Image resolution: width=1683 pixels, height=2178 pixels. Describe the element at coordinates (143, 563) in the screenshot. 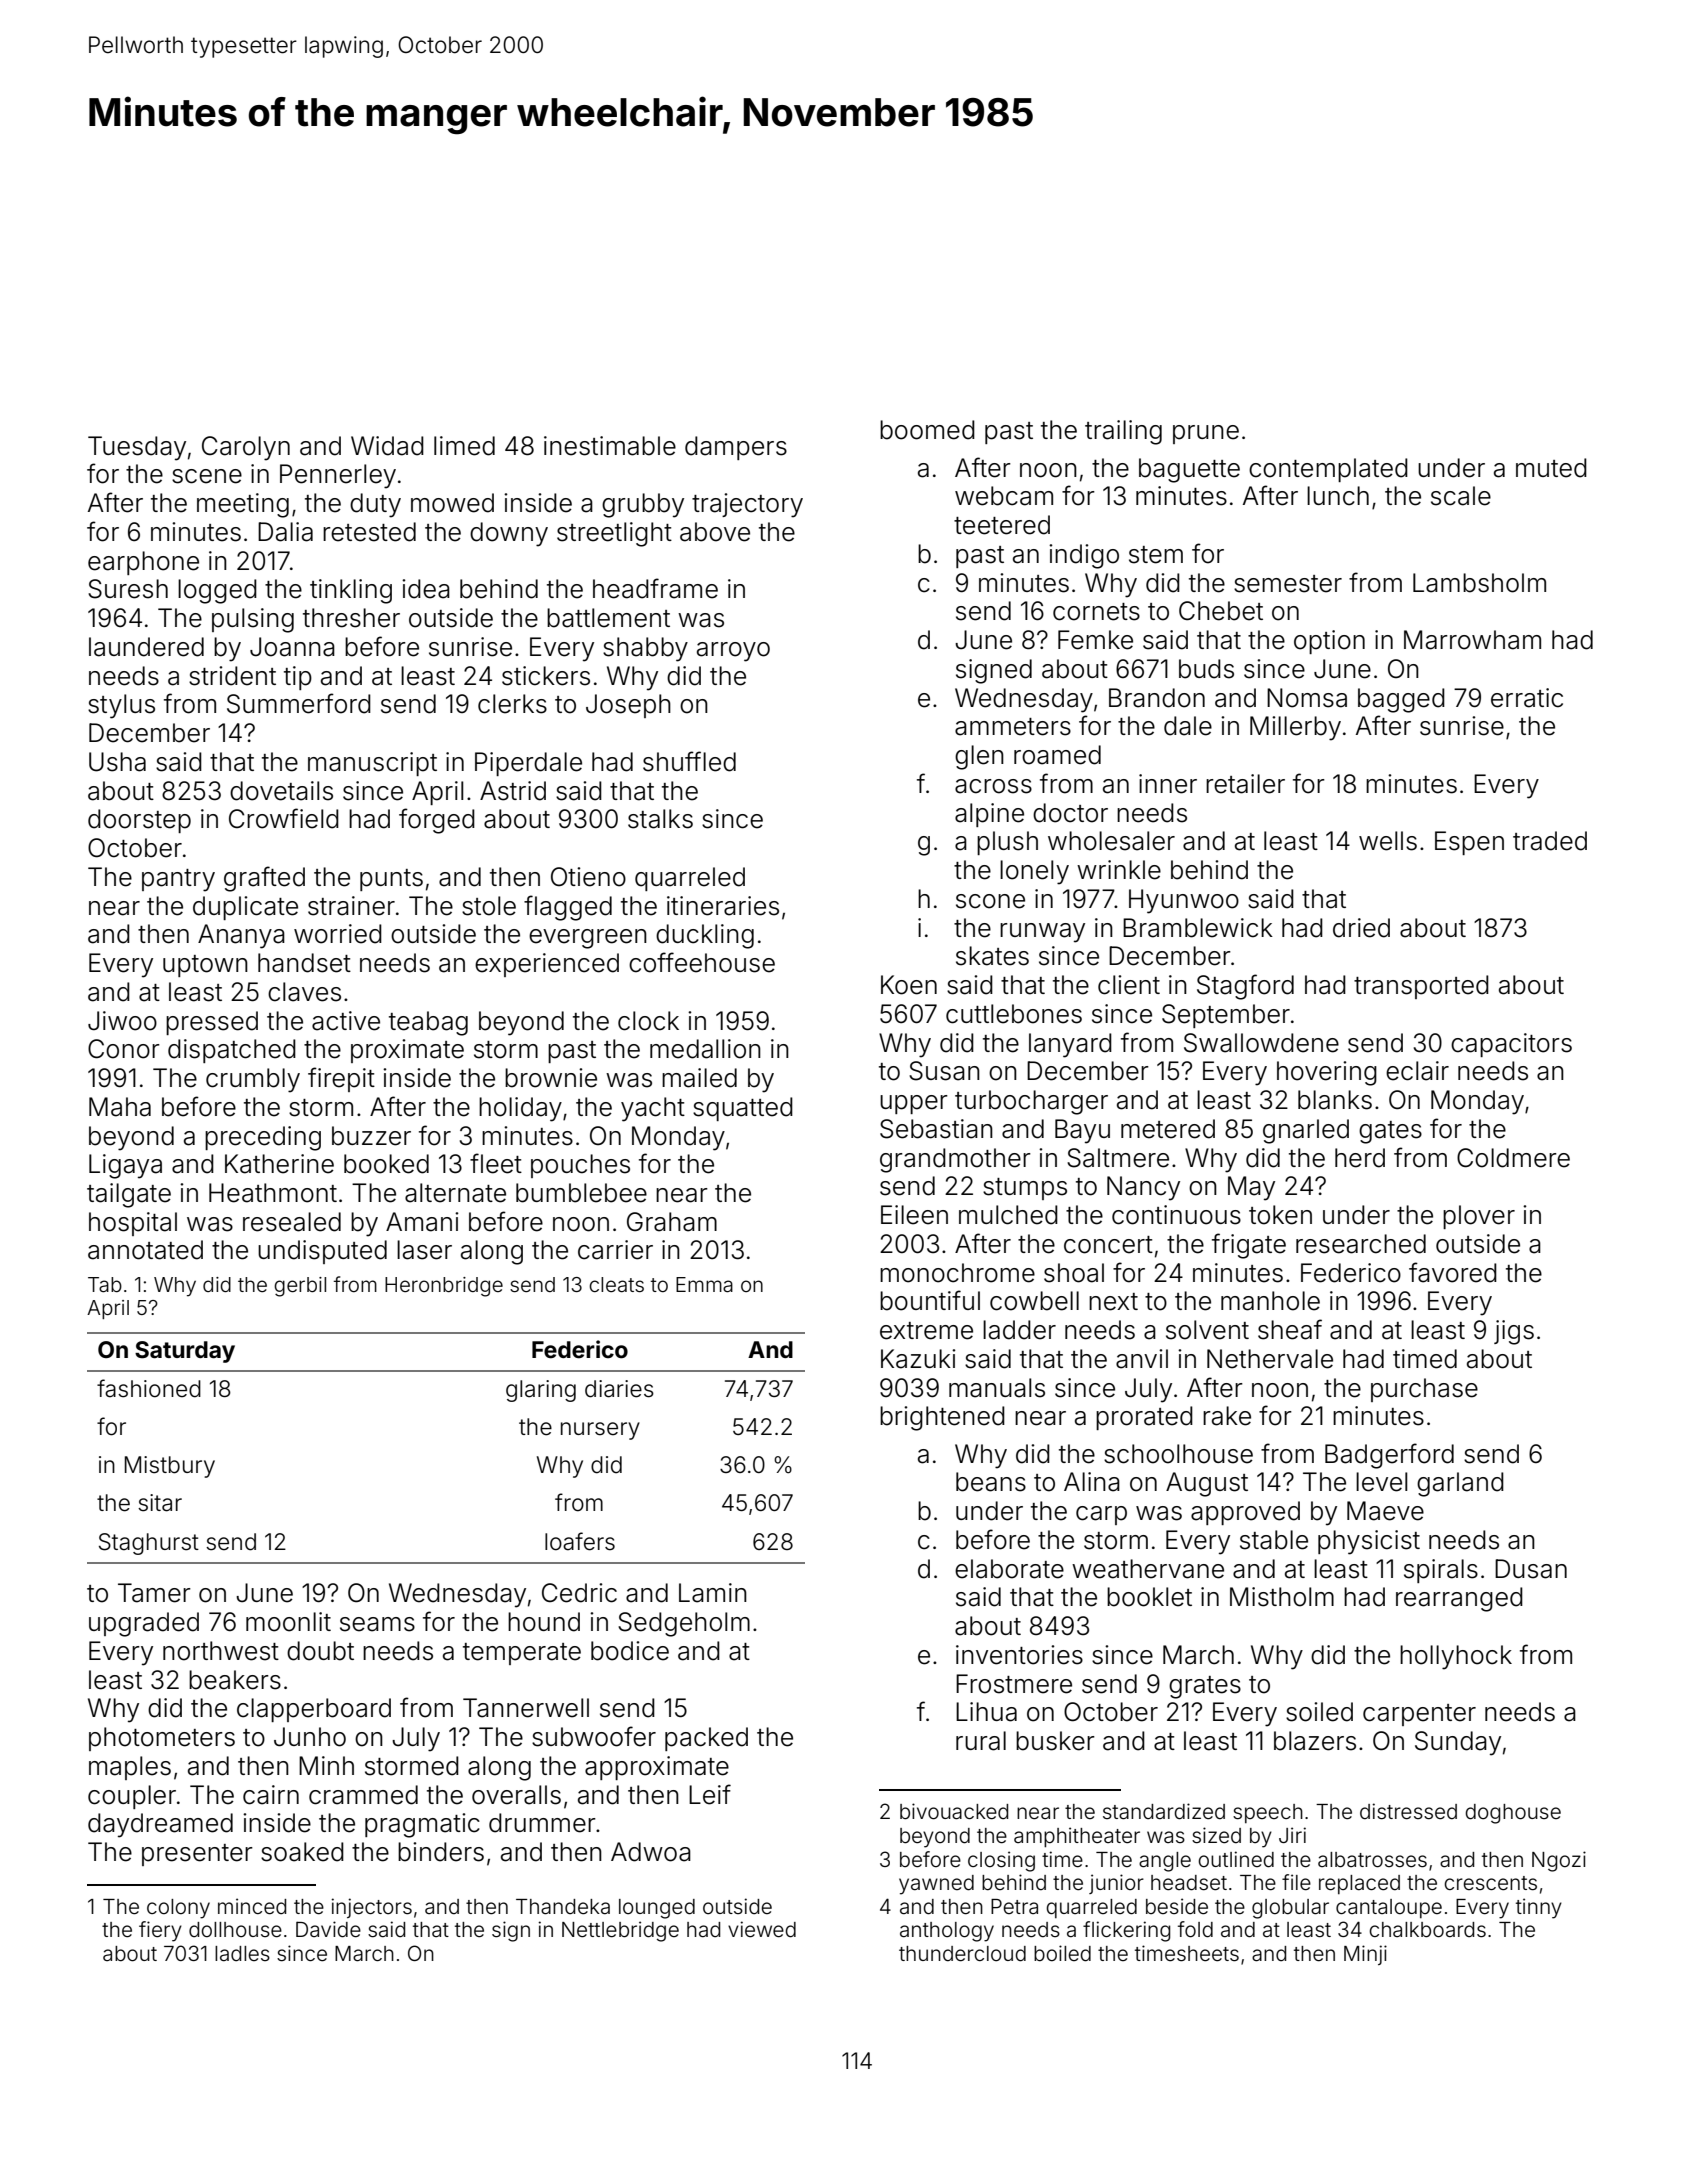

I see `earphone` at that location.
